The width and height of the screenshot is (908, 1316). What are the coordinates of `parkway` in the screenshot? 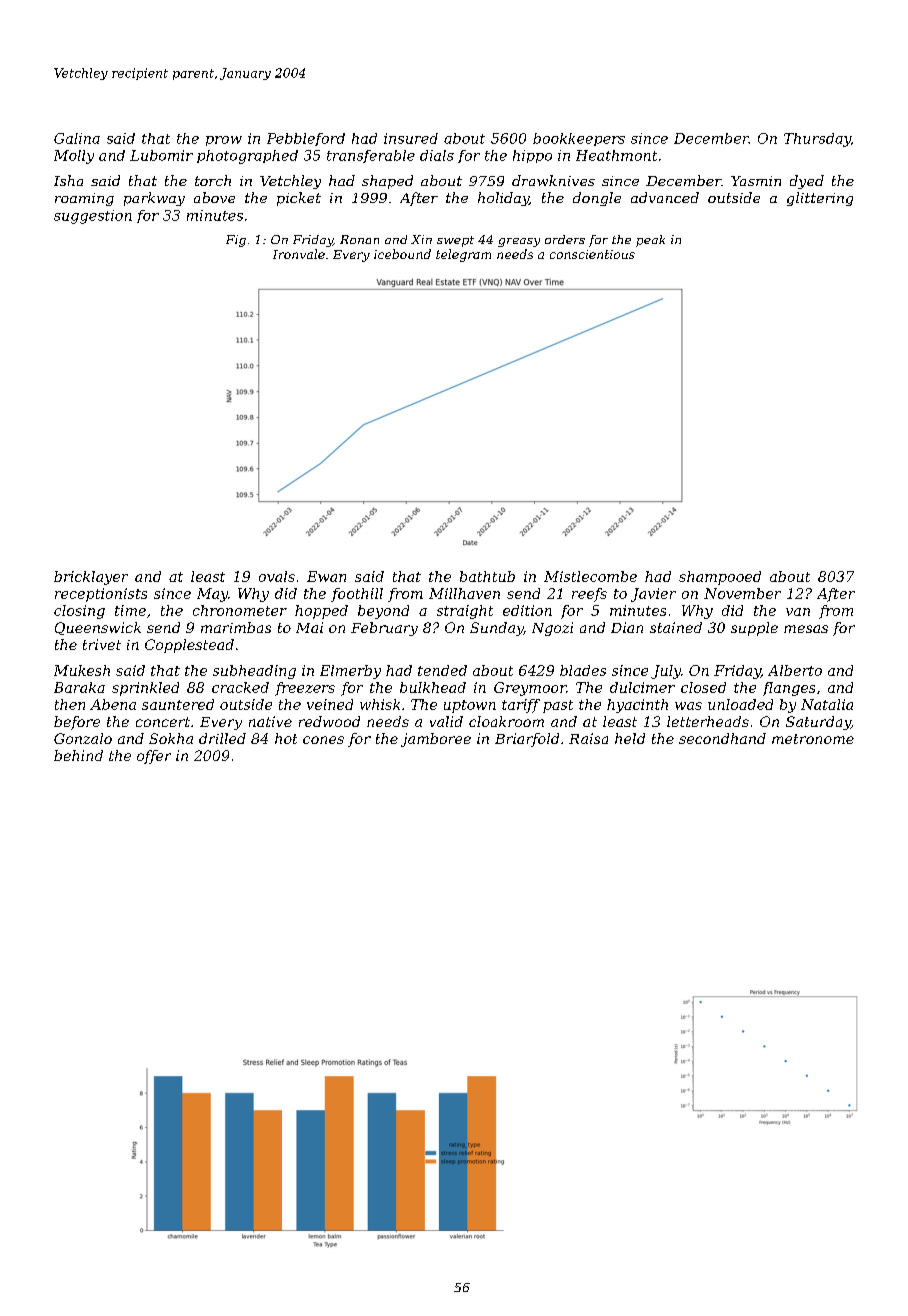 It's located at (154, 199).
